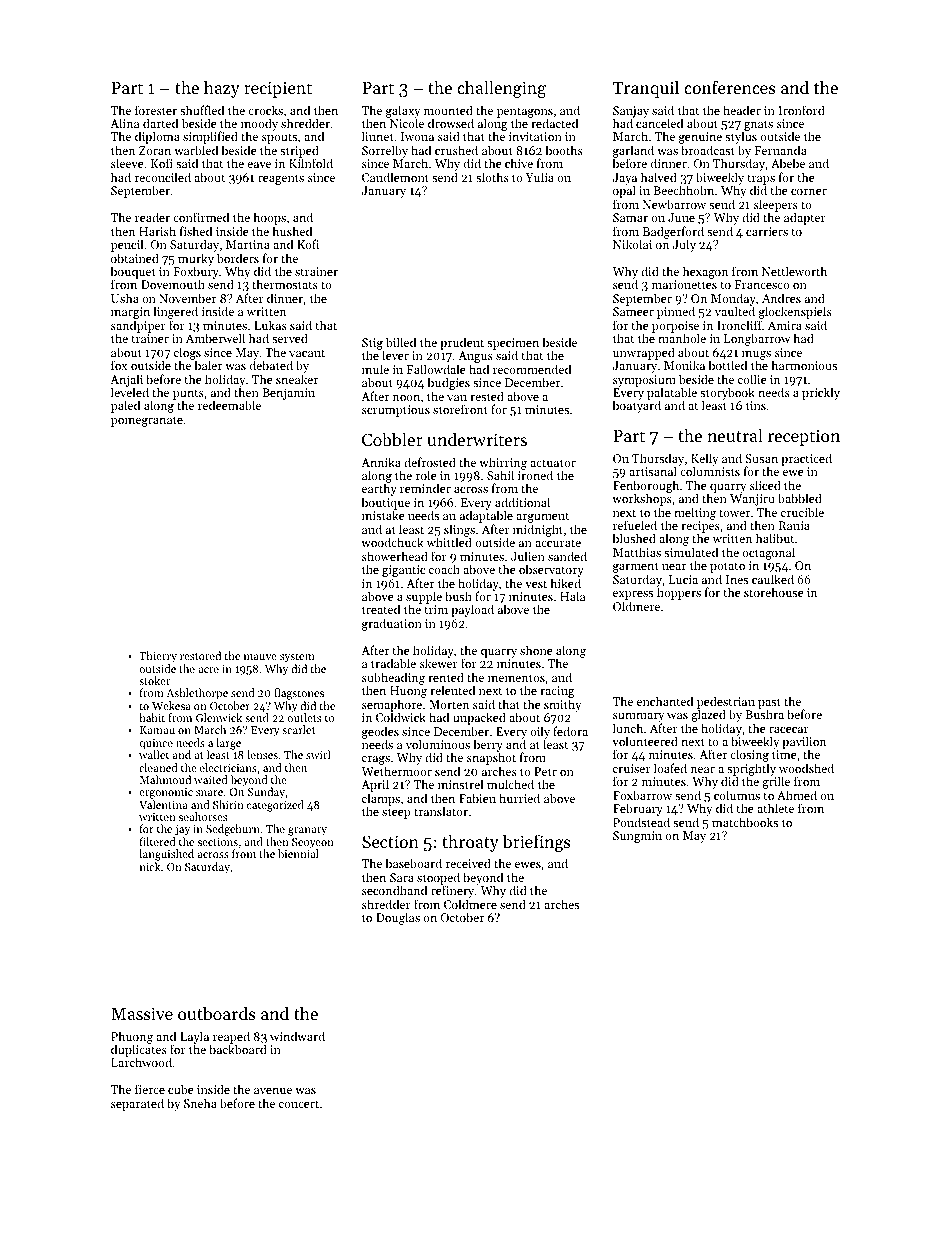 The height and width of the screenshot is (1233, 952). I want to click on redeemable, so click(229, 405).
